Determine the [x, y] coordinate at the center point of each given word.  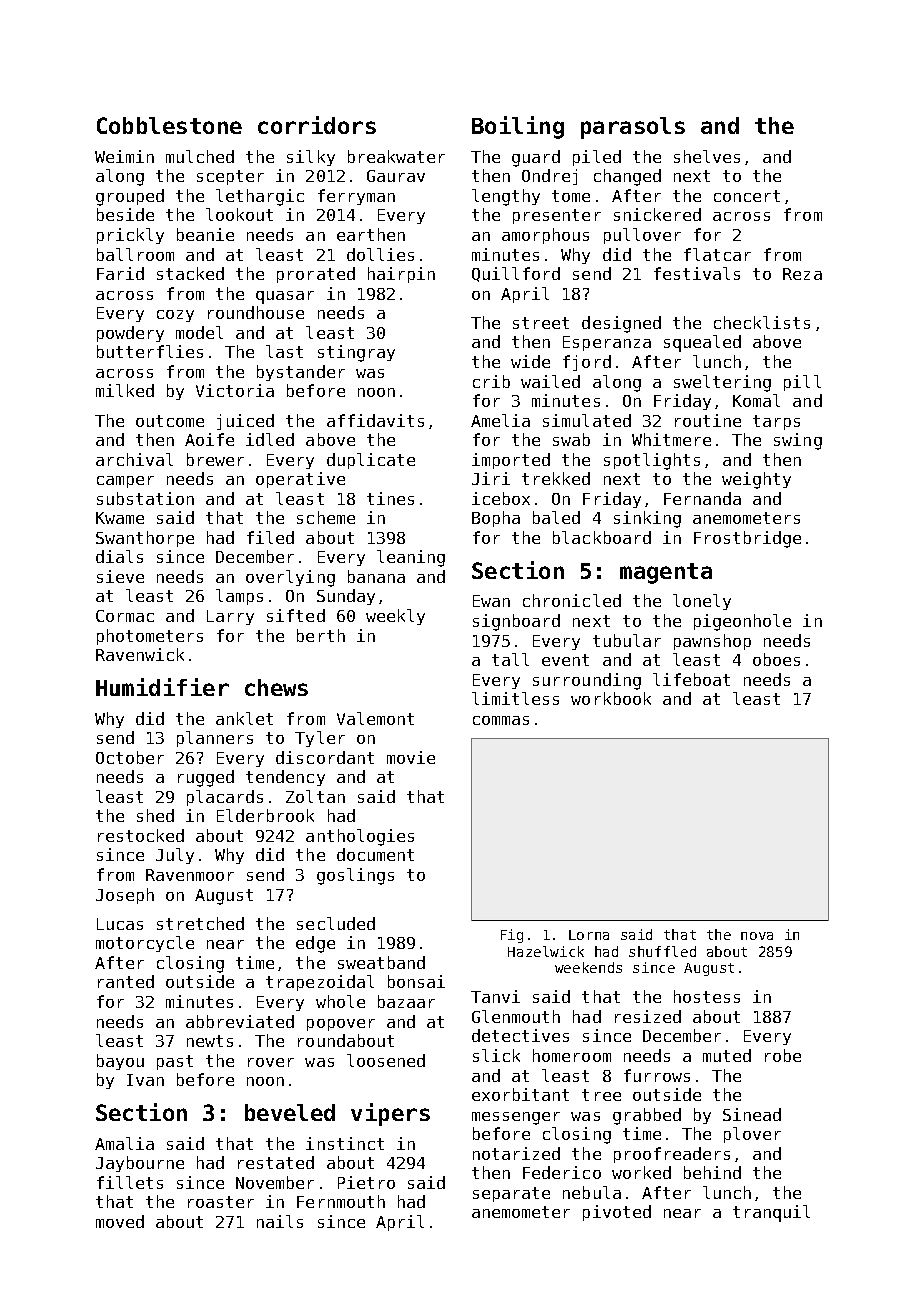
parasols [633, 128]
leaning [411, 558]
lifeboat [691, 679]
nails [280, 1221]
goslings [355, 876]
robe [783, 1055]
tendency [285, 778]
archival [134, 459]
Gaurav [396, 176]
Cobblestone [169, 125]
